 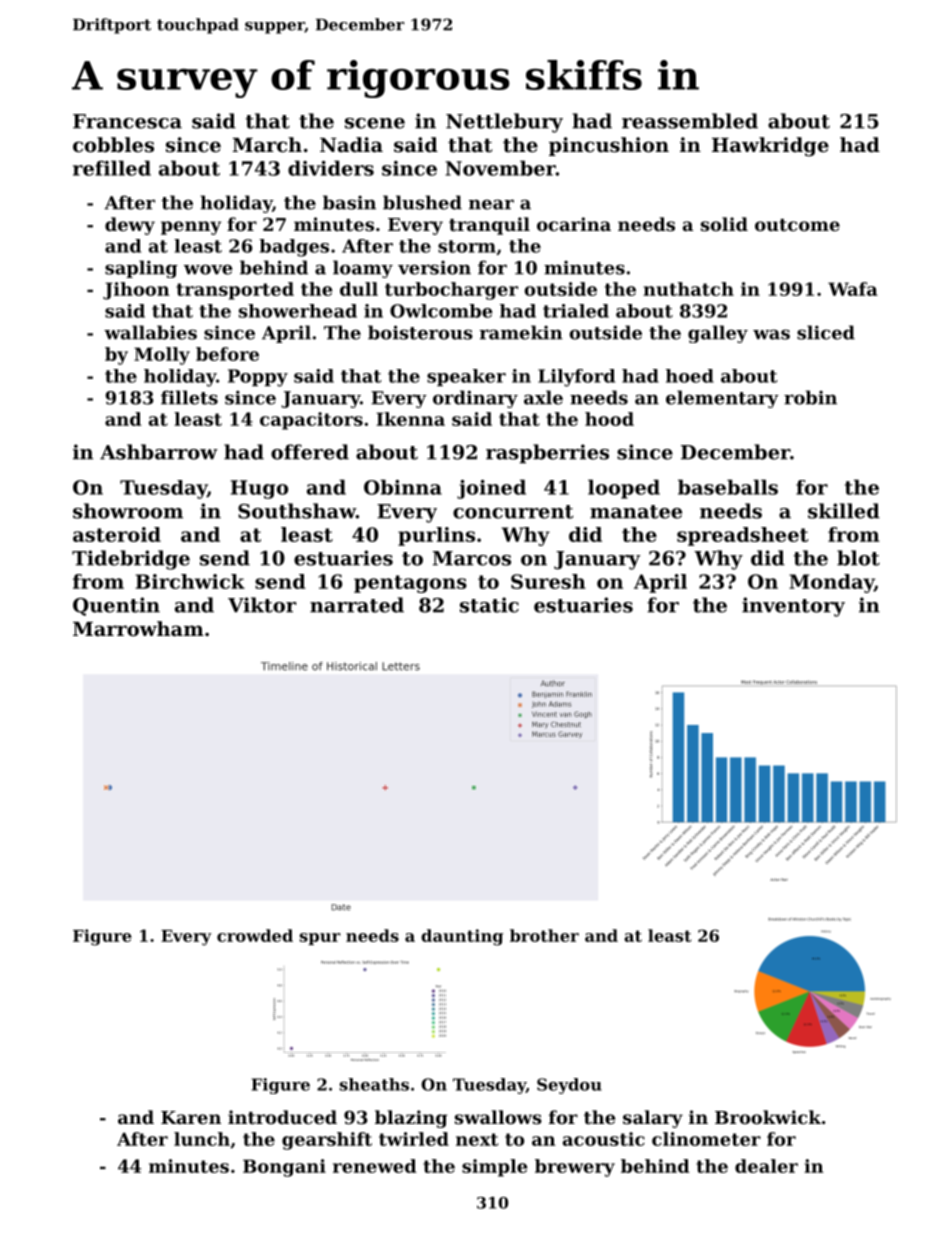 What do you see at coordinates (768, 1117) in the image?
I see `Brookwick` at bounding box center [768, 1117].
